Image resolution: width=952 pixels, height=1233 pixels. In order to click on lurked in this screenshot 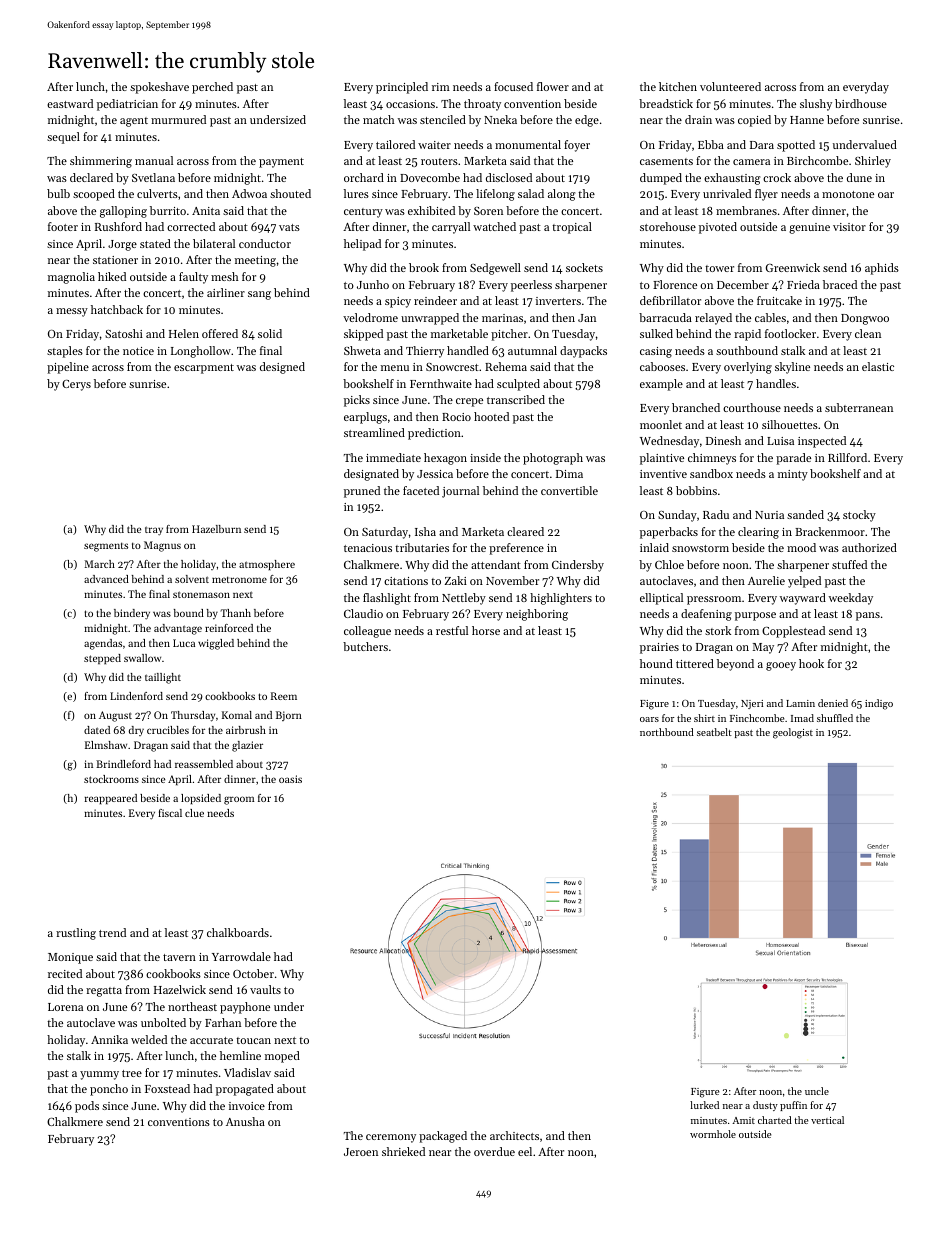, I will do `click(704, 1105)`.
